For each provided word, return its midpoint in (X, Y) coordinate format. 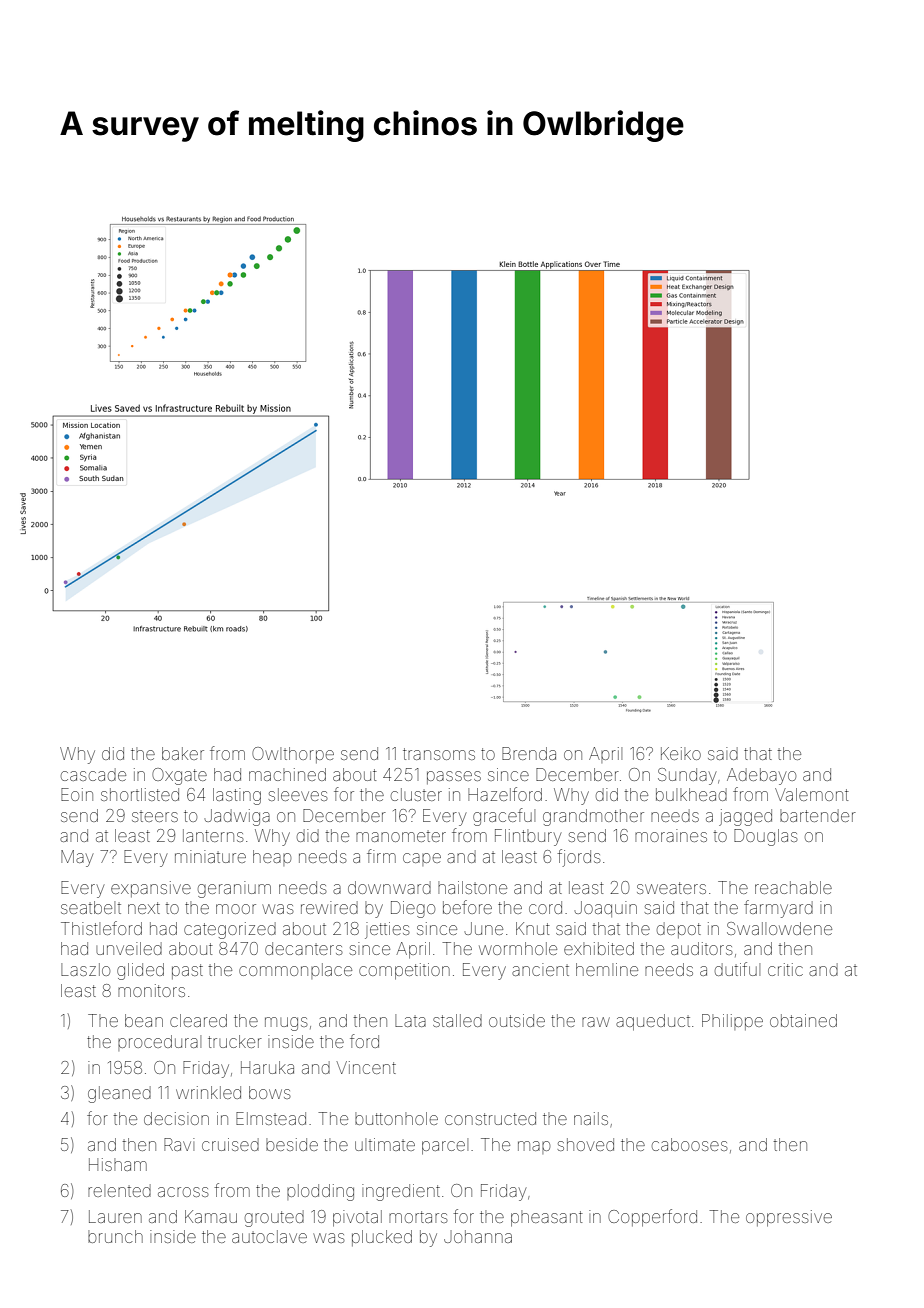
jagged (745, 817)
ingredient (401, 1192)
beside (292, 1144)
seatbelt (91, 907)
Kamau (211, 1216)
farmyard (778, 909)
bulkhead (691, 794)
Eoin (77, 794)
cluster (416, 794)
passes (454, 777)
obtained (803, 1020)
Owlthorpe (293, 755)
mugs (286, 1024)
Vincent (366, 1067)
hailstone (472, 887)
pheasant (547, 1218)
